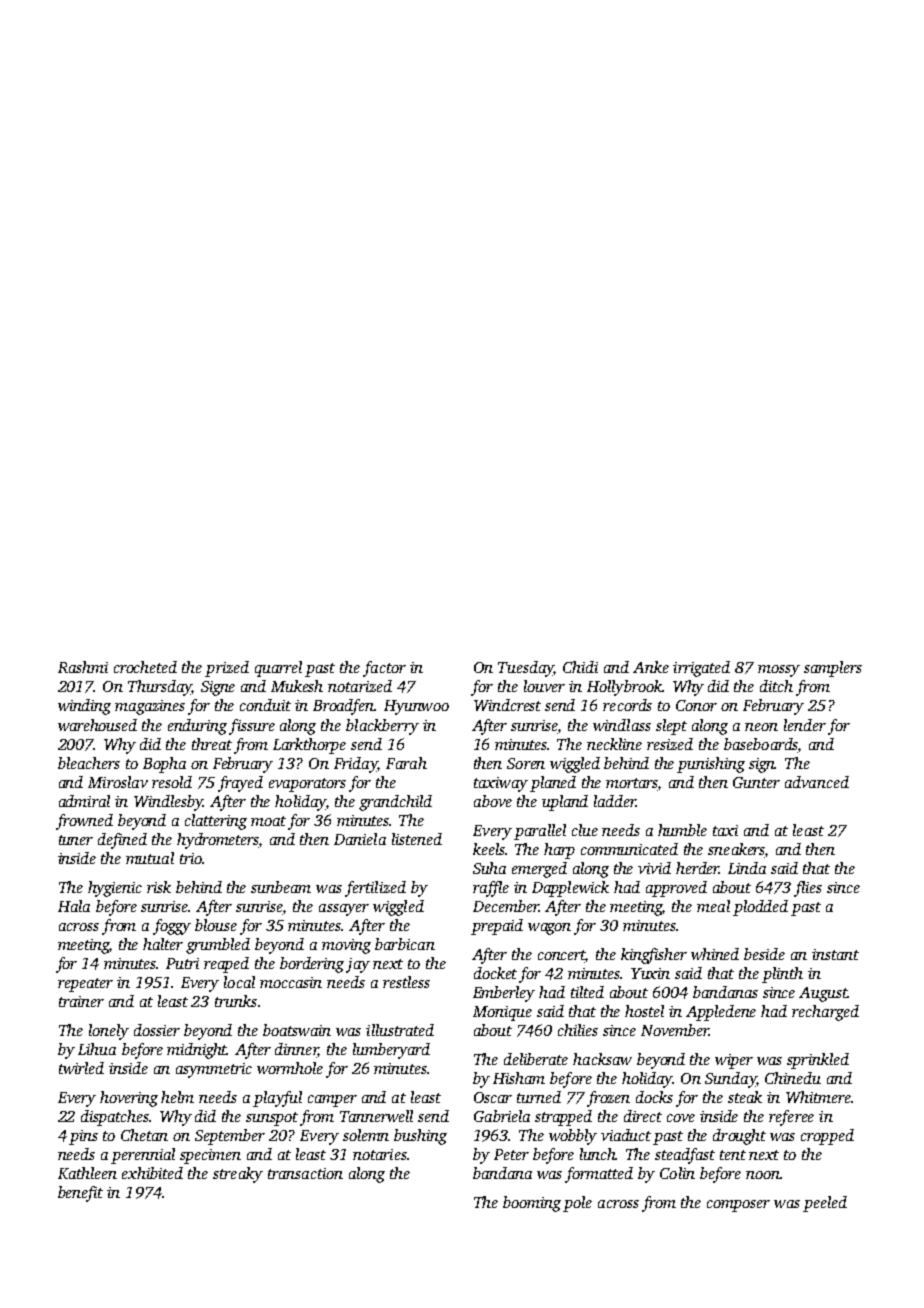 The height and width of the screenshot is (1308, 924). Describe the element at coordinates (76, 840) in the screenshot. I see `tuner` at that location.
